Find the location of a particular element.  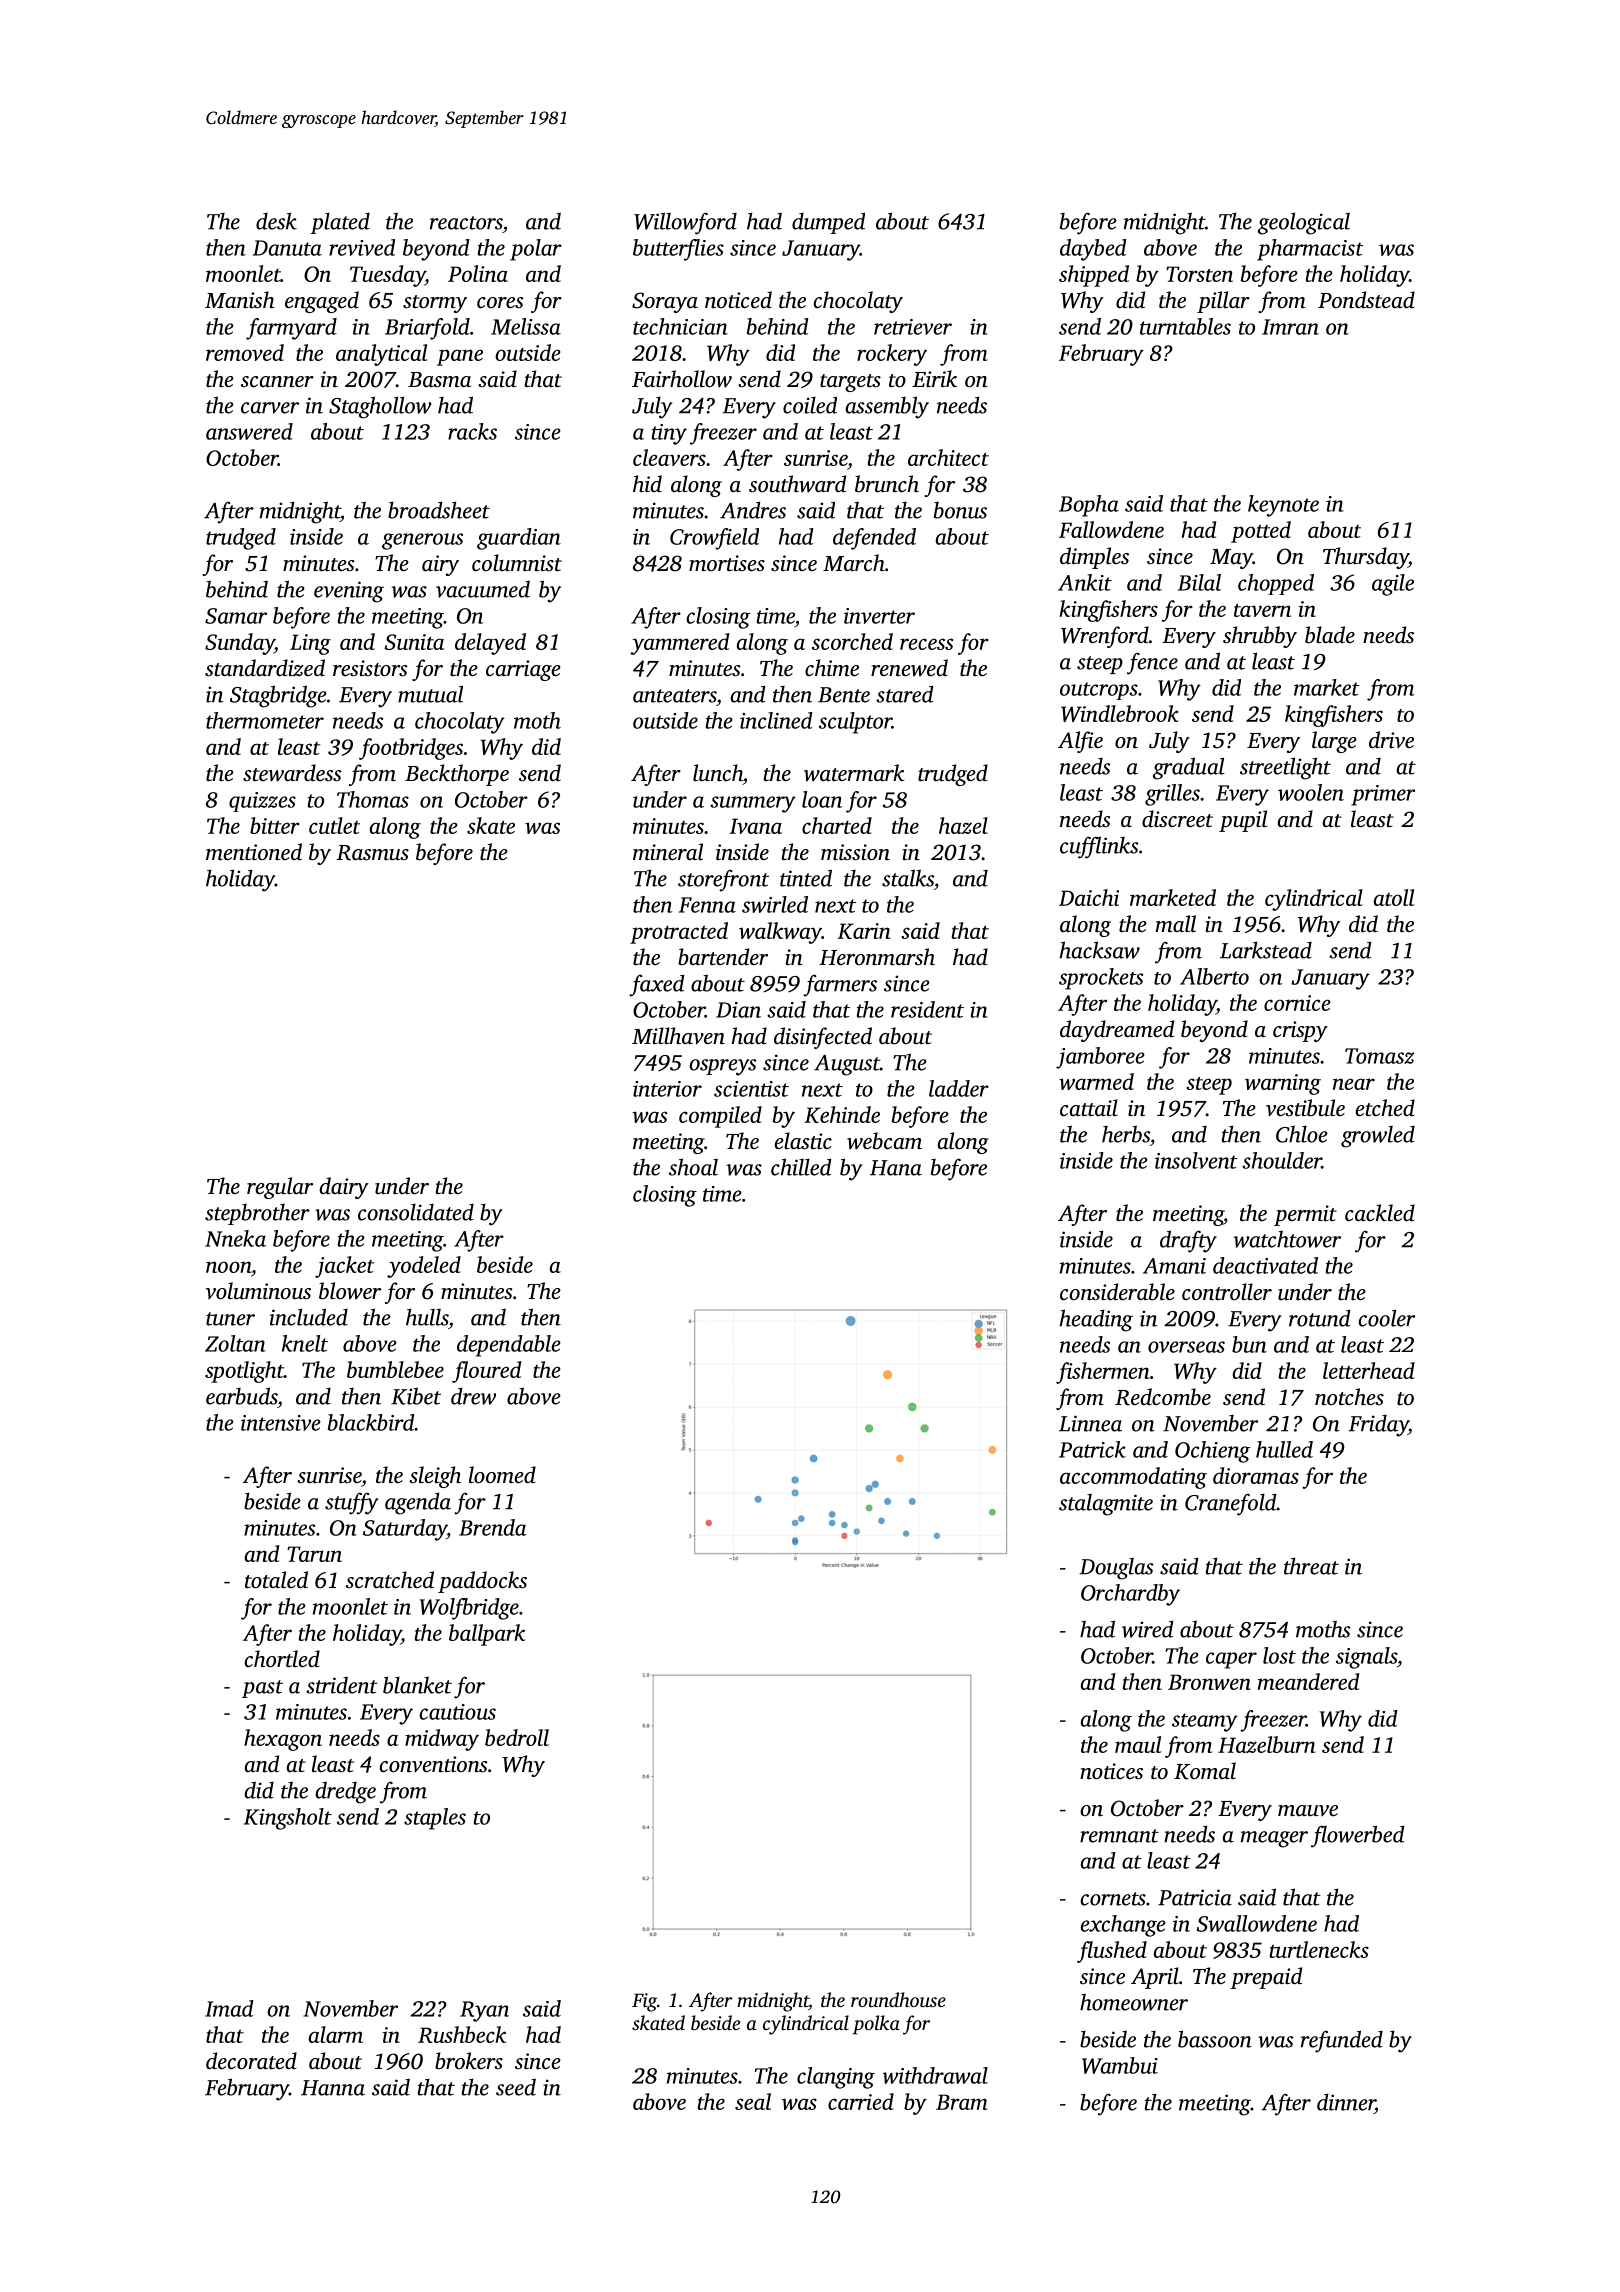

clanging is located at coordinates (836, 2078).
